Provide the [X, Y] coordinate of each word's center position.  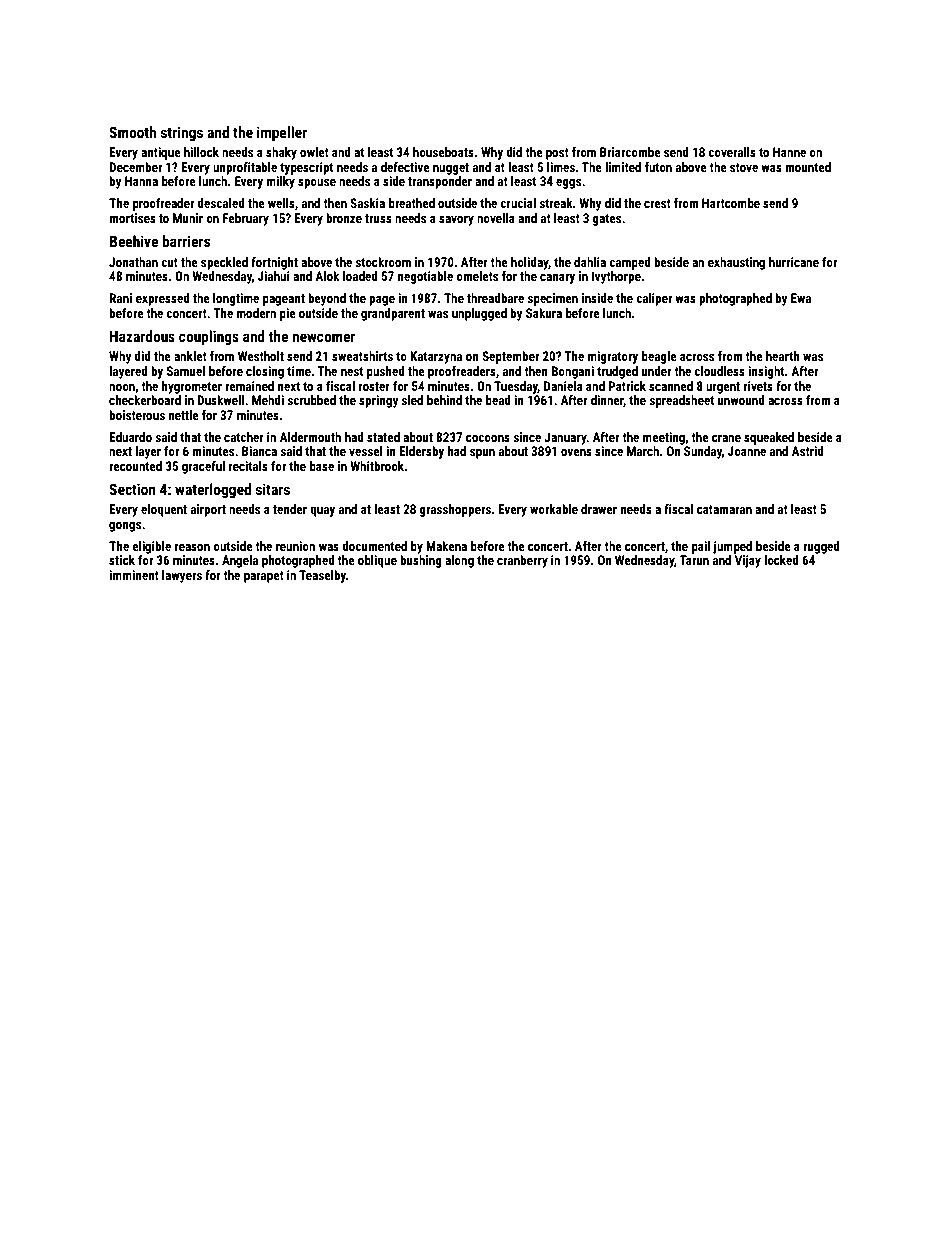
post [557, 154]
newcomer [323, 337]
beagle [659, 357]
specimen [553, 299]
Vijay [748, 561]
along [459, 561]
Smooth [132, 132]
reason [192, 547]
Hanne [789, 152]
